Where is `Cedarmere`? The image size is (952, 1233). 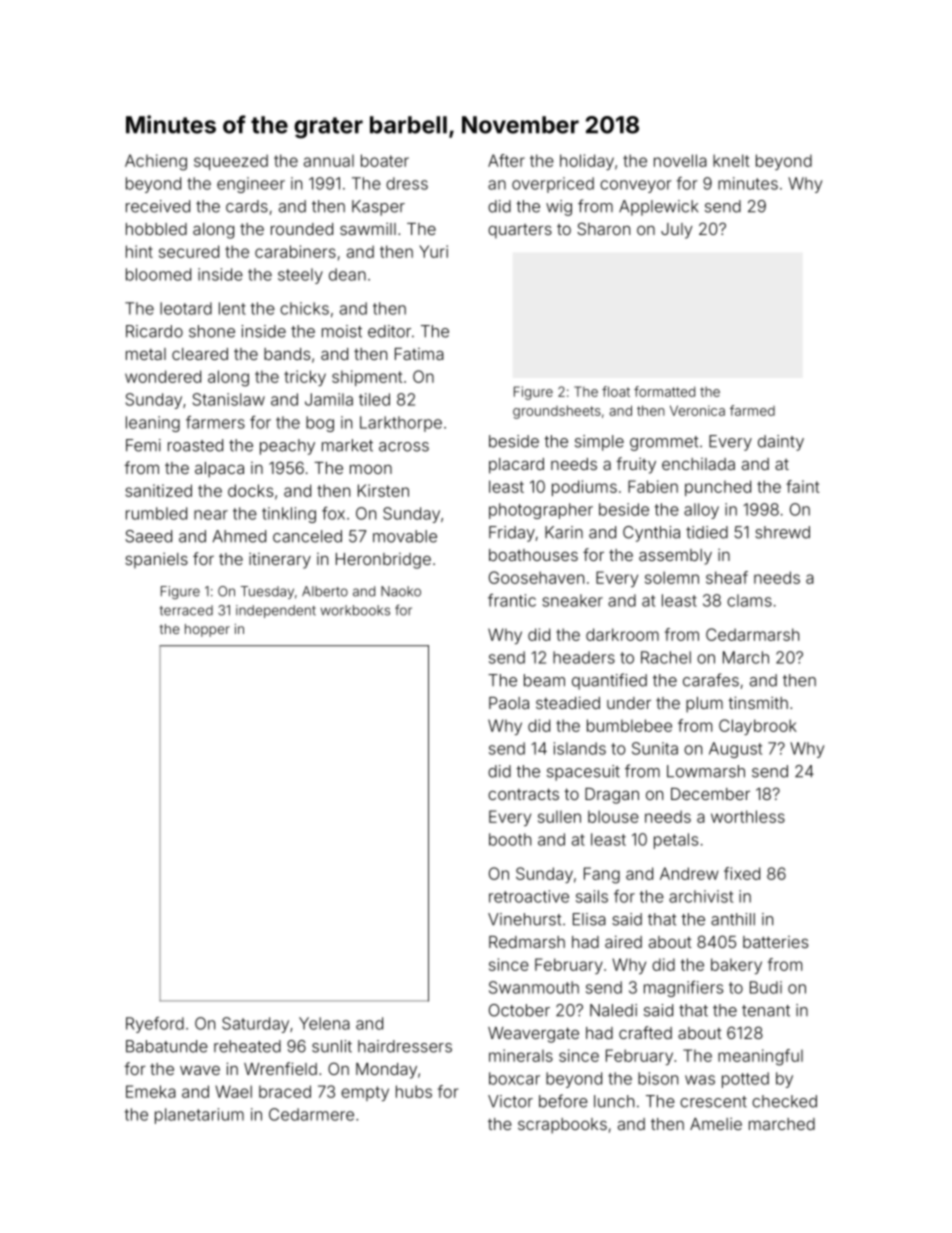
Cedarmere is located at coordinates (311, 1114).
